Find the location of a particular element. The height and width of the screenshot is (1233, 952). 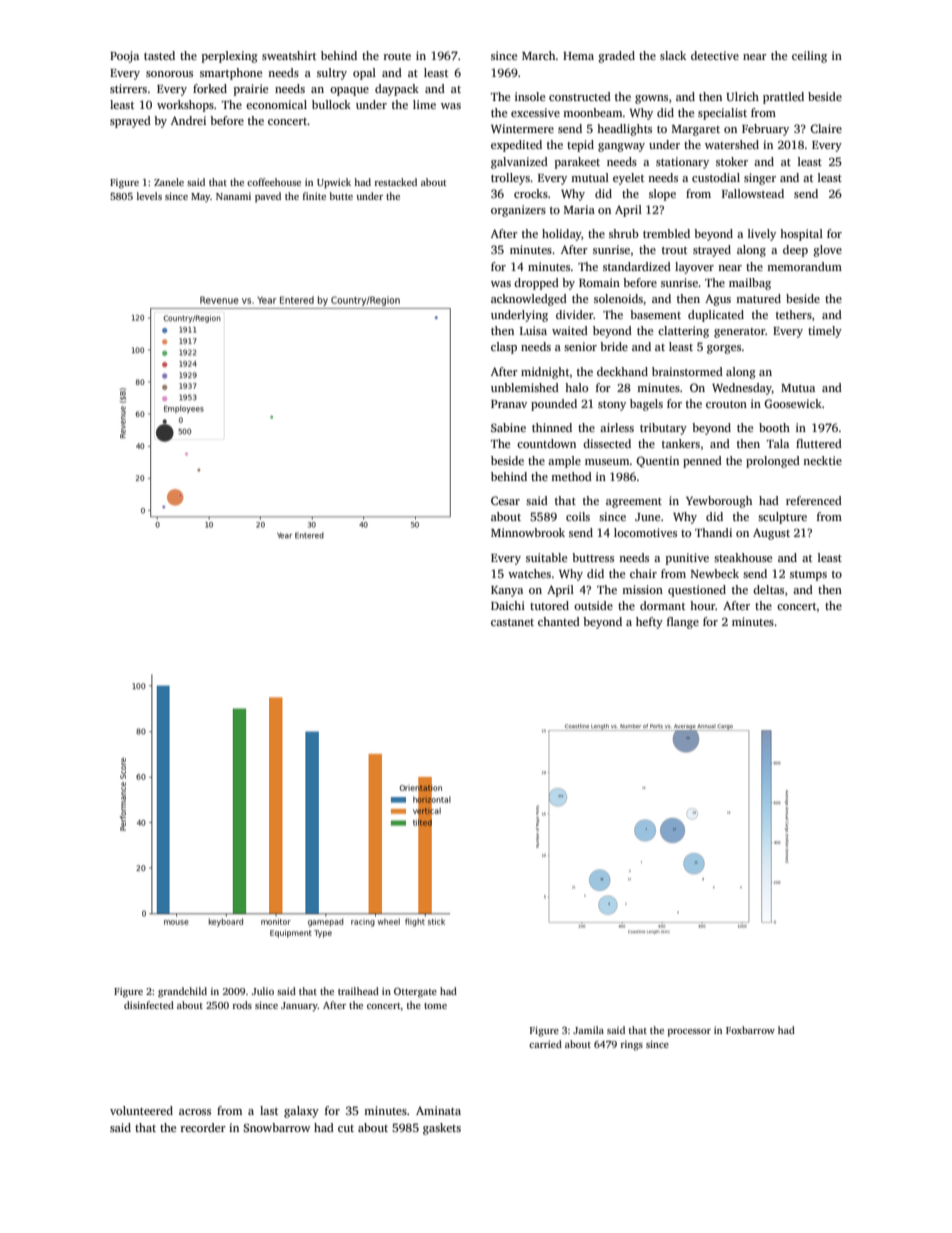

disinfected is located at coordinates (149, 1005).
